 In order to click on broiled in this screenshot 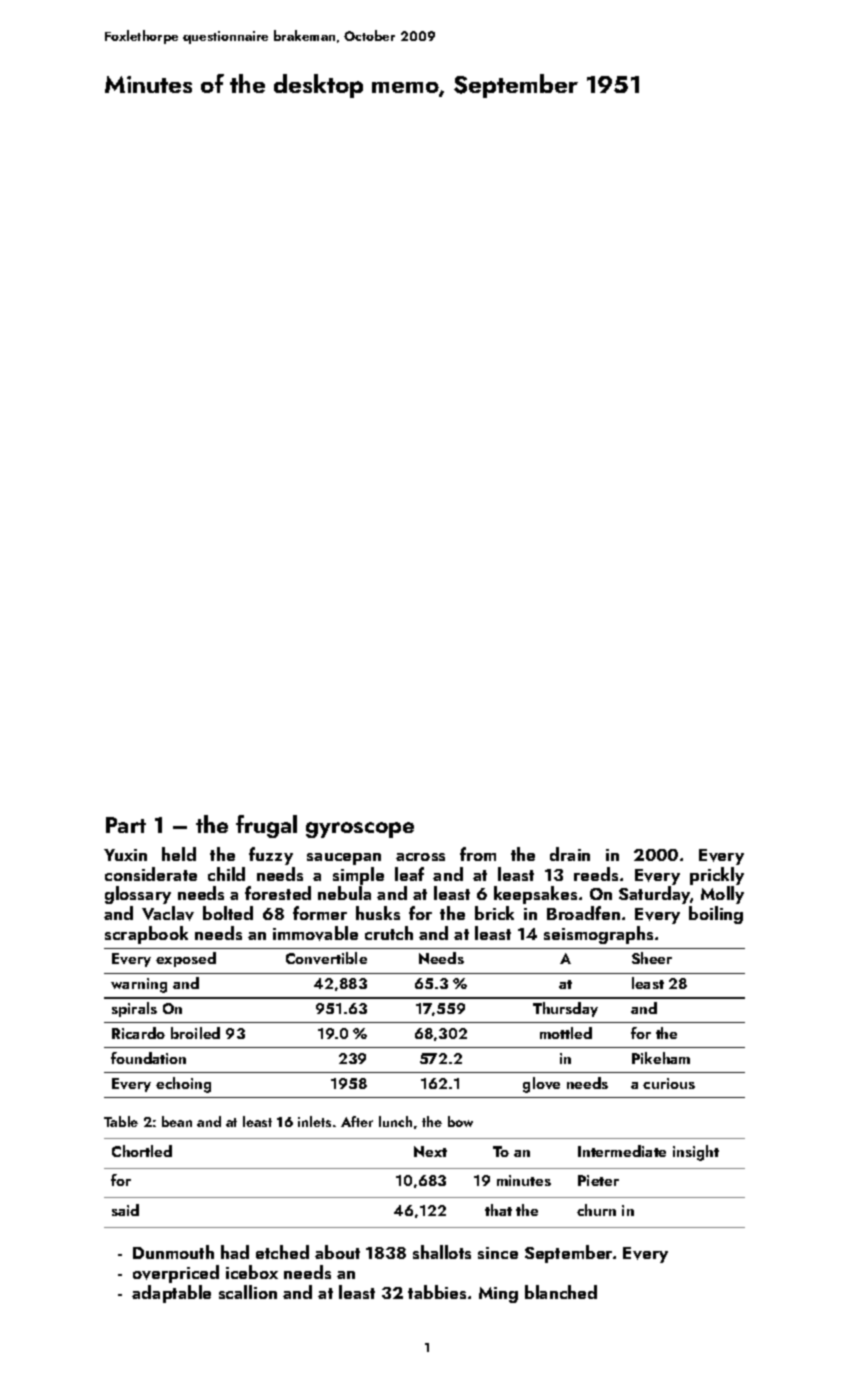, I will do `click(195, 1033)`.
